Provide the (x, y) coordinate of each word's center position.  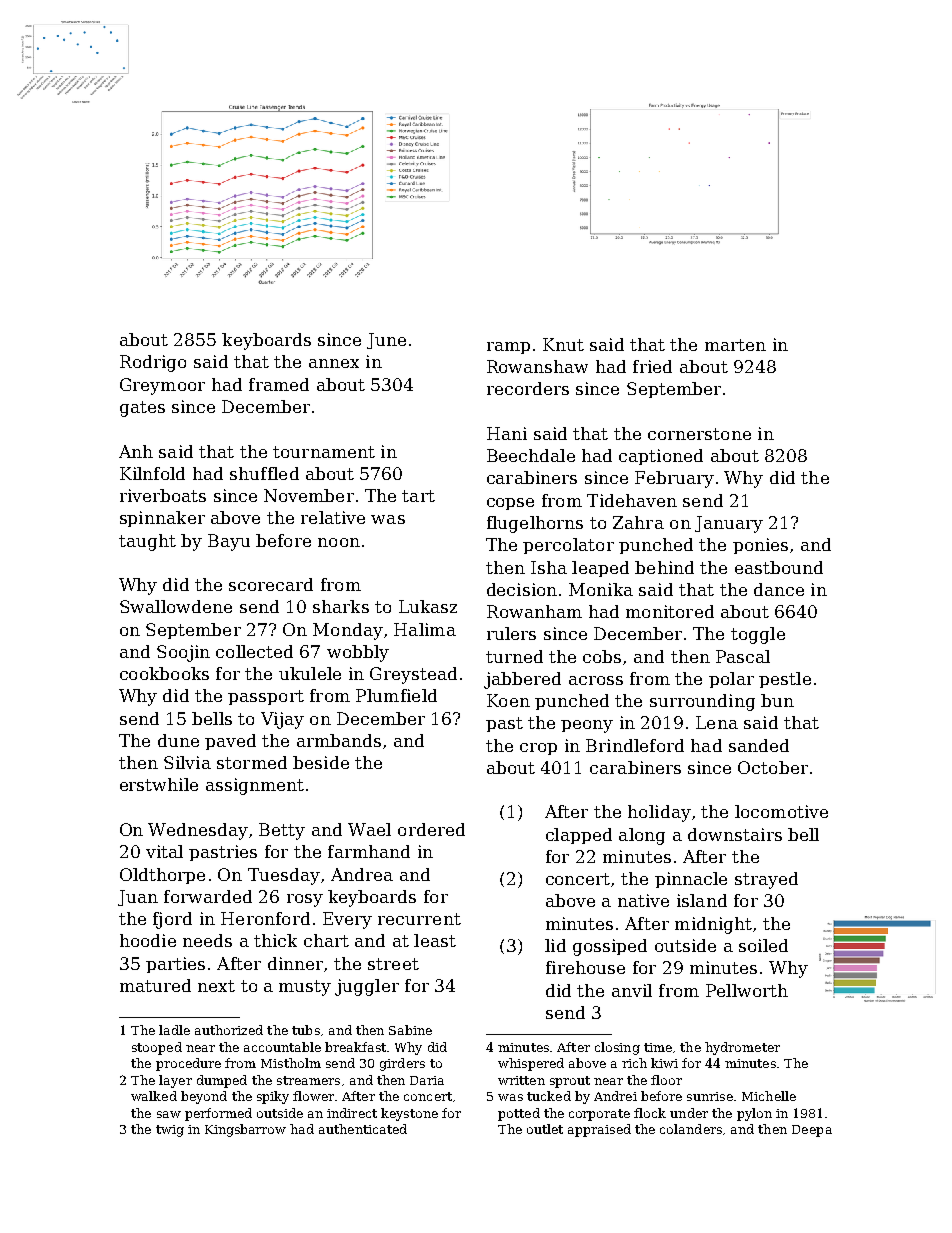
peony (587, 726)
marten (735, 345)
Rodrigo (153, 363)
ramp (508, 348)
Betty (282, 831)
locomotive (781, 811)
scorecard (271, 584)
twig (170, 1131)
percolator (568, 546)
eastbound (779, 567)
